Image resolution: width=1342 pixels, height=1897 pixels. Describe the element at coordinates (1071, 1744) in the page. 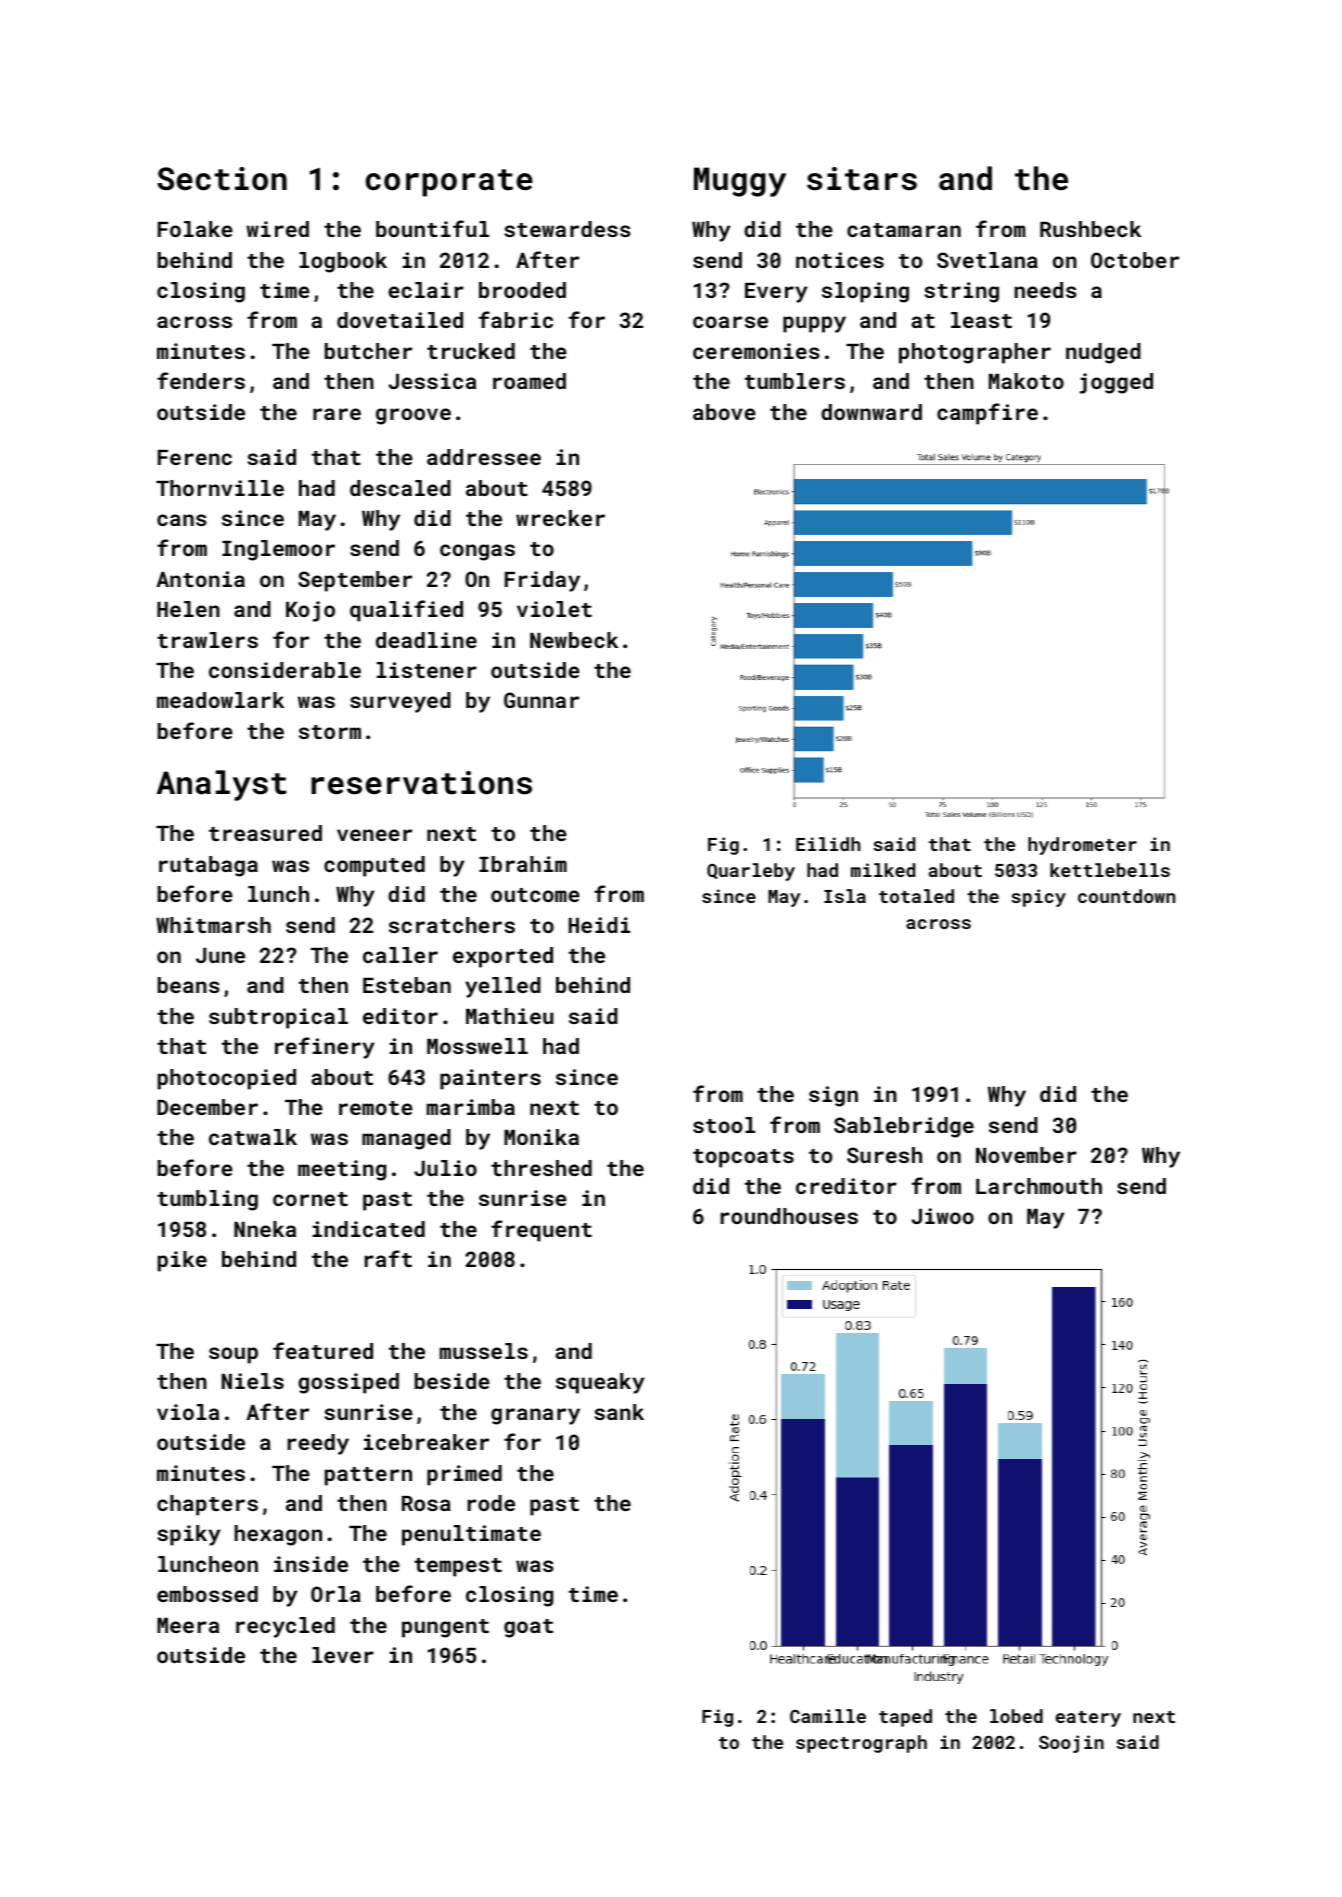

I see `Soojin` at that location.
